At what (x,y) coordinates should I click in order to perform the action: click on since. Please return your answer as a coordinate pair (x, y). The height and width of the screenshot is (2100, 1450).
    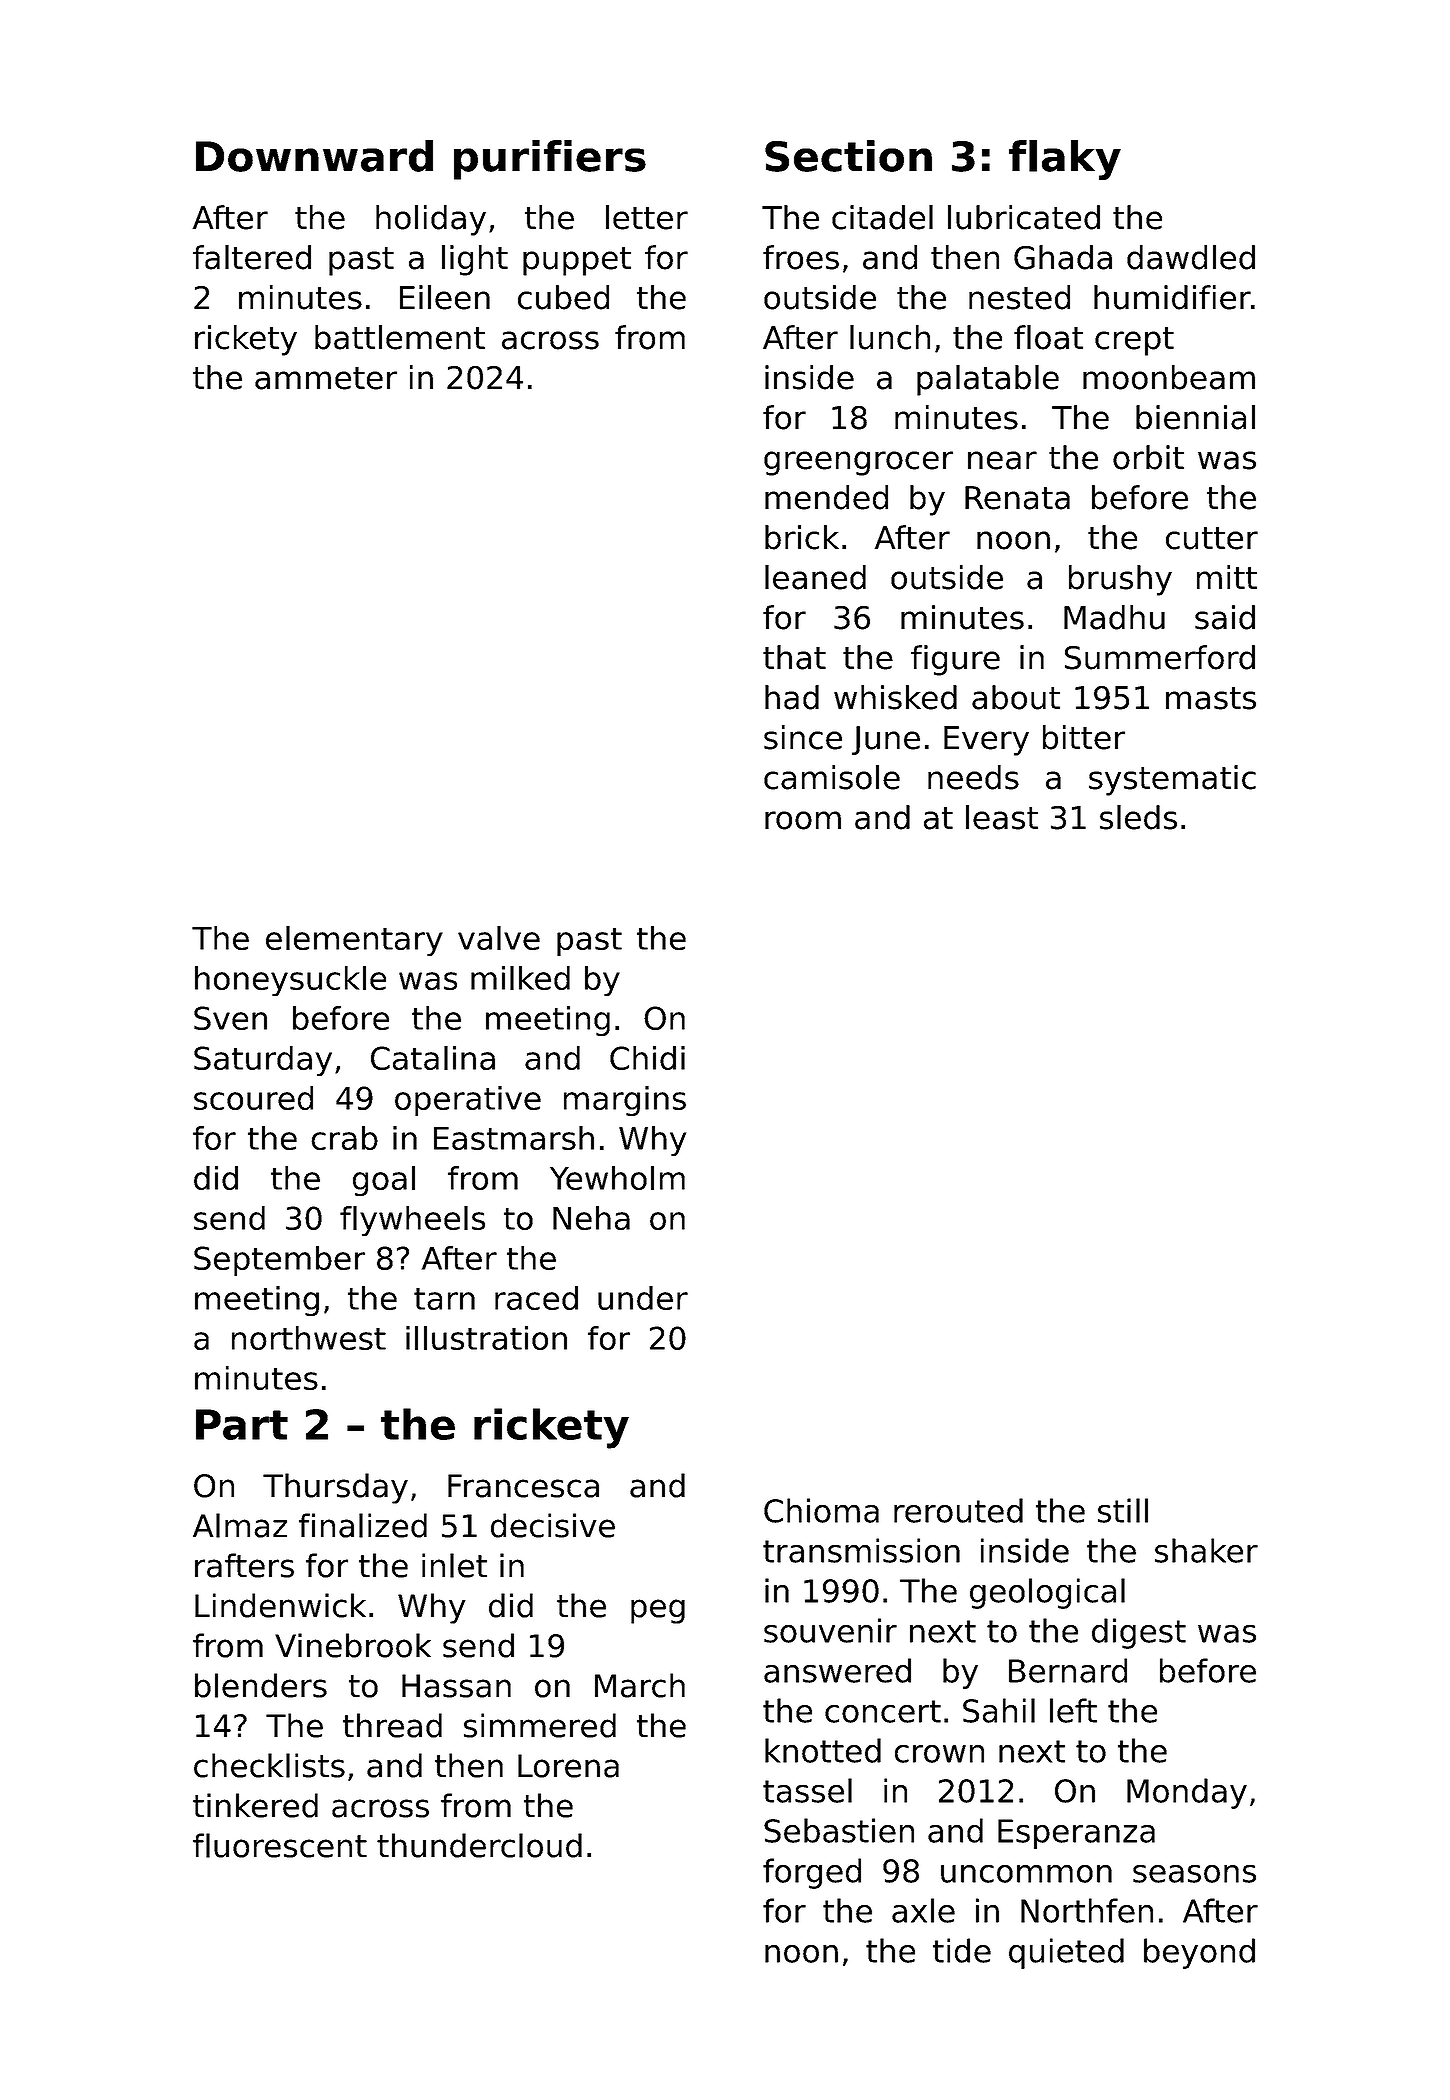
    Looking at the image, I should click on (803, 737).
